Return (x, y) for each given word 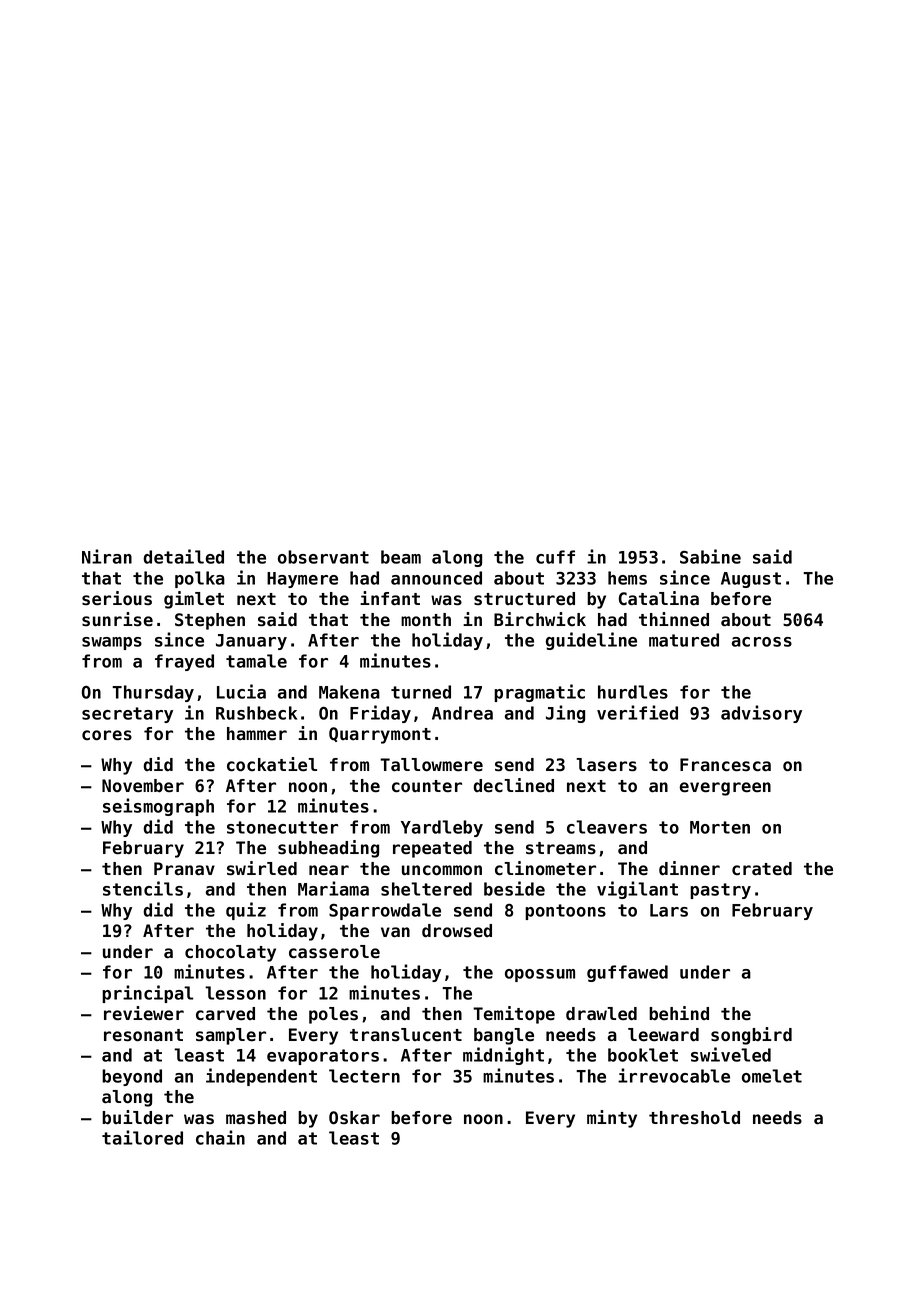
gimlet (194, 600)
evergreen (725, 789)
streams (561, 848)
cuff (555, 557)
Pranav (184, 869)
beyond (132, 1077)
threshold (694, 1118)
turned (421, 692)
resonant (143, 1035)
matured (684, 640)
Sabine (710, 556)
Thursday (153, 693)
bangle (504, 1036)
